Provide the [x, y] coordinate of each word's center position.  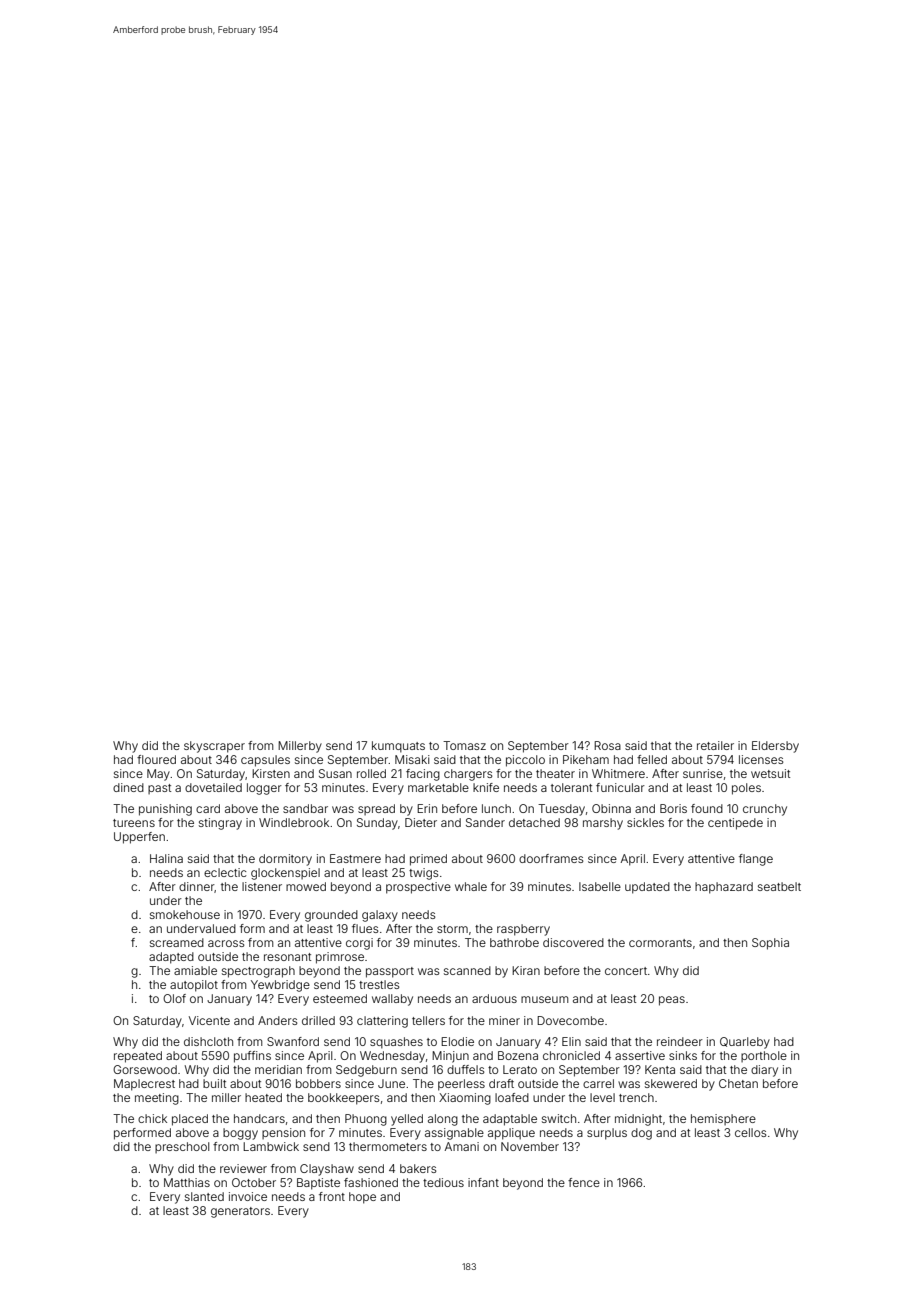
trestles [379, 984]
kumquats [398, 747]
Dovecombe [570, 1020]
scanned [467, 970]
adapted [171, 958]
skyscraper [214, 747]
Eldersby [775, 747]
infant [483, 1182]
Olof [174, 998]
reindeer [680, 1041]
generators [240, 1212]
